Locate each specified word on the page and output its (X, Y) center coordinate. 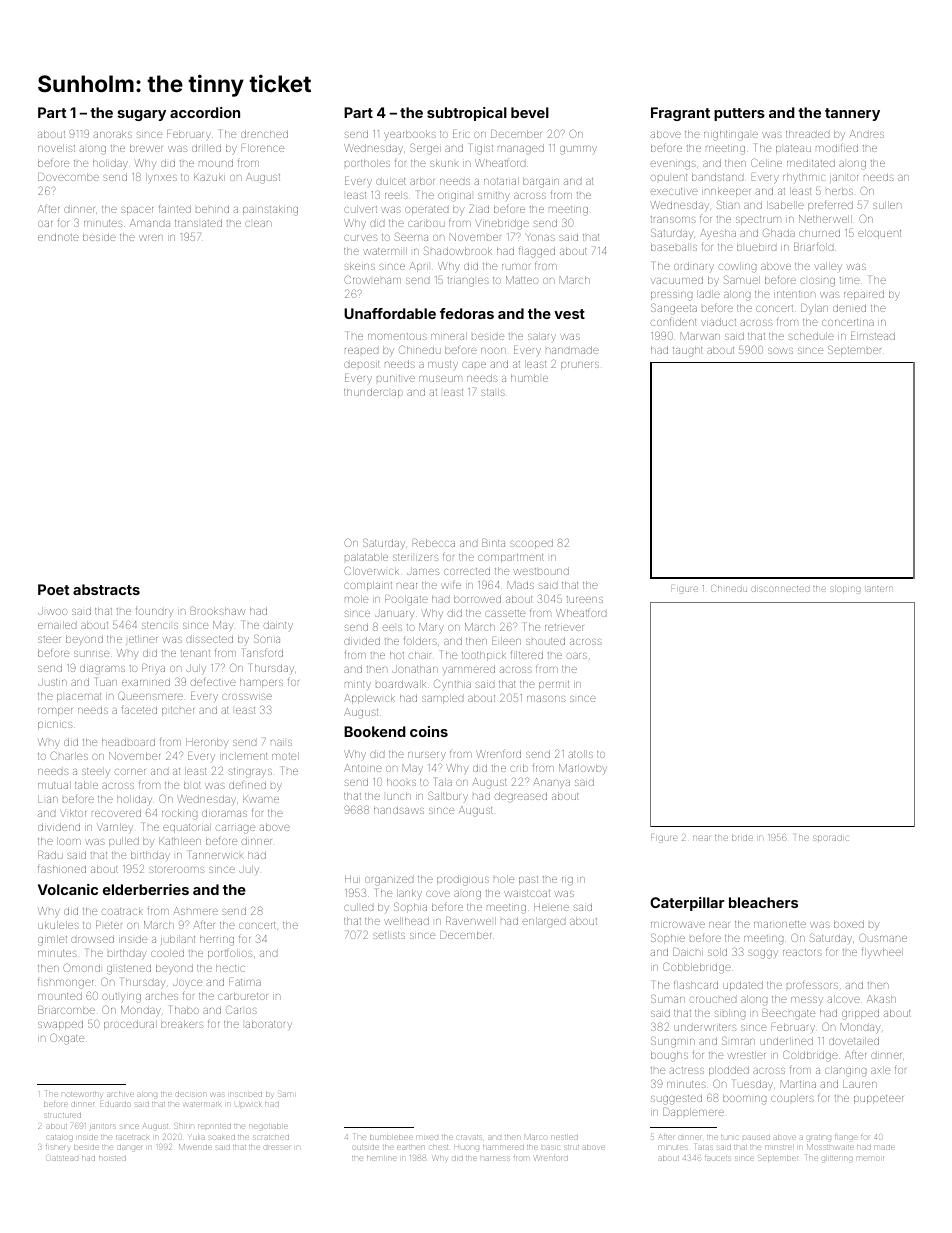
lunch (399, 796)
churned (819, 233)
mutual (54, 785)
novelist (56, 148)
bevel (530, 112)
